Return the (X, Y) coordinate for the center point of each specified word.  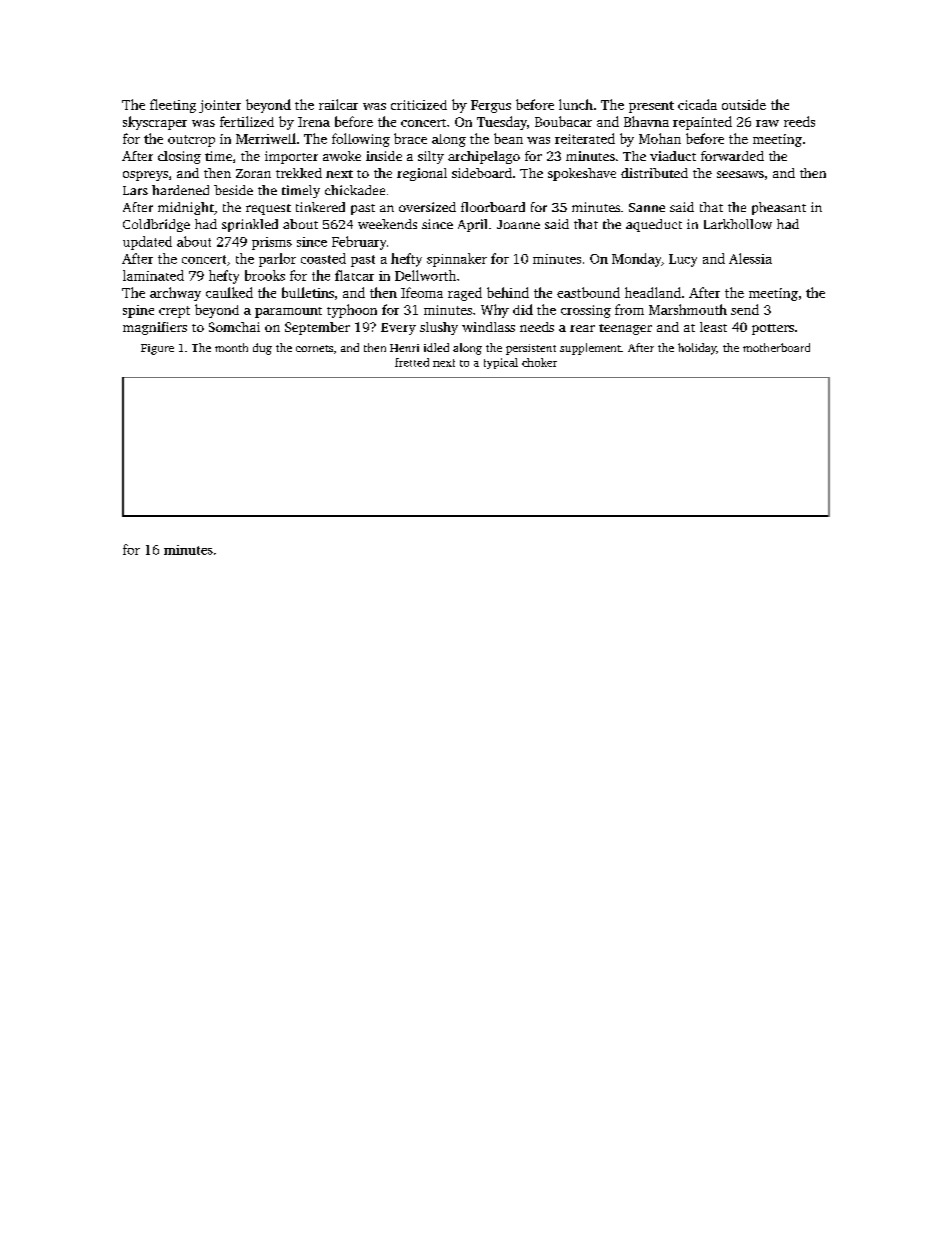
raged (465, 294)
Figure (157, 349)
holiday (697, 349)
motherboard (776, 347)
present (651, 107)
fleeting (173, 106)
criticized (419, 105)
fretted (412, 362)
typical (501, 363)
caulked (229, 292)
